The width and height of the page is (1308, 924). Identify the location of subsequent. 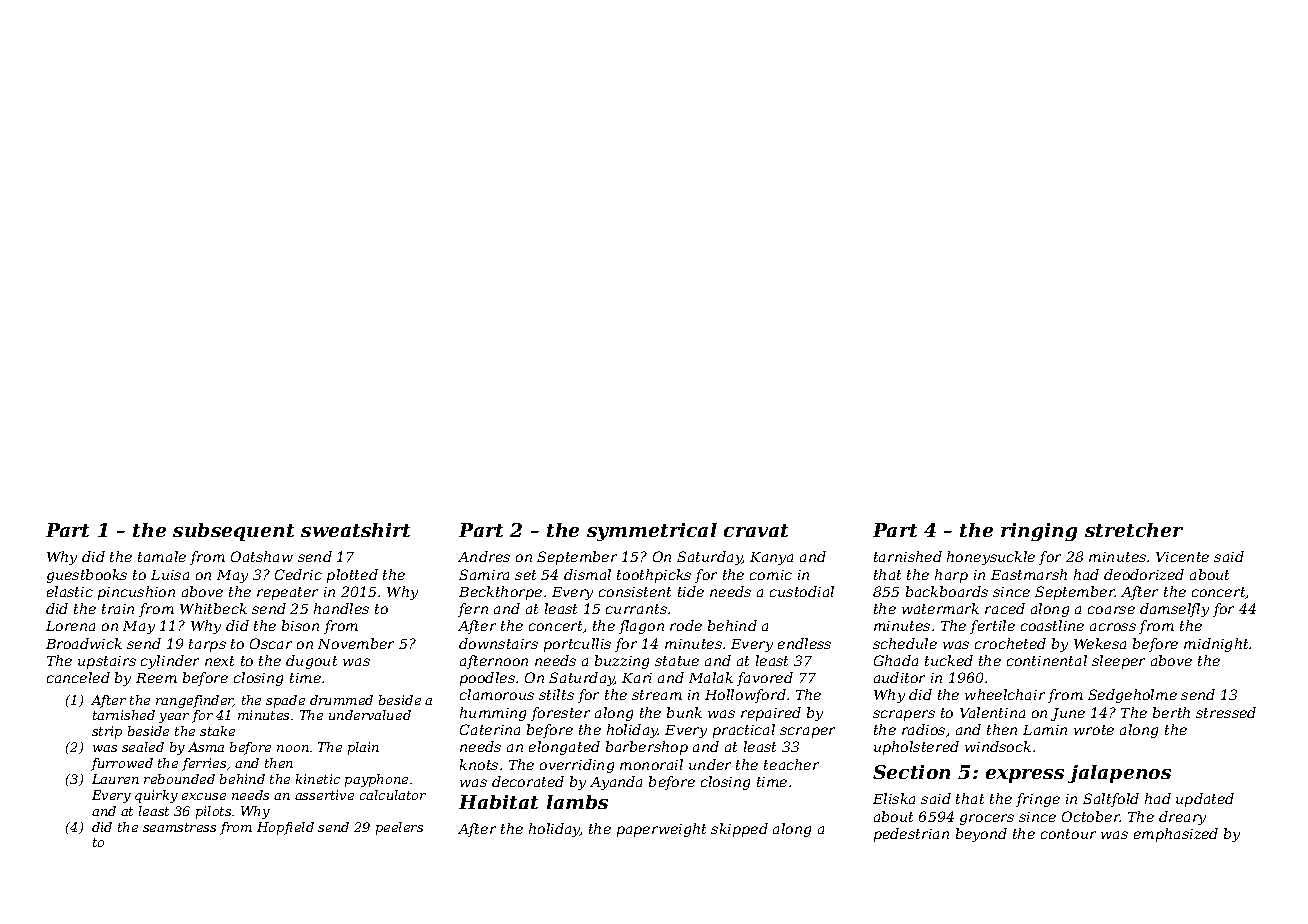
(233, 532).
